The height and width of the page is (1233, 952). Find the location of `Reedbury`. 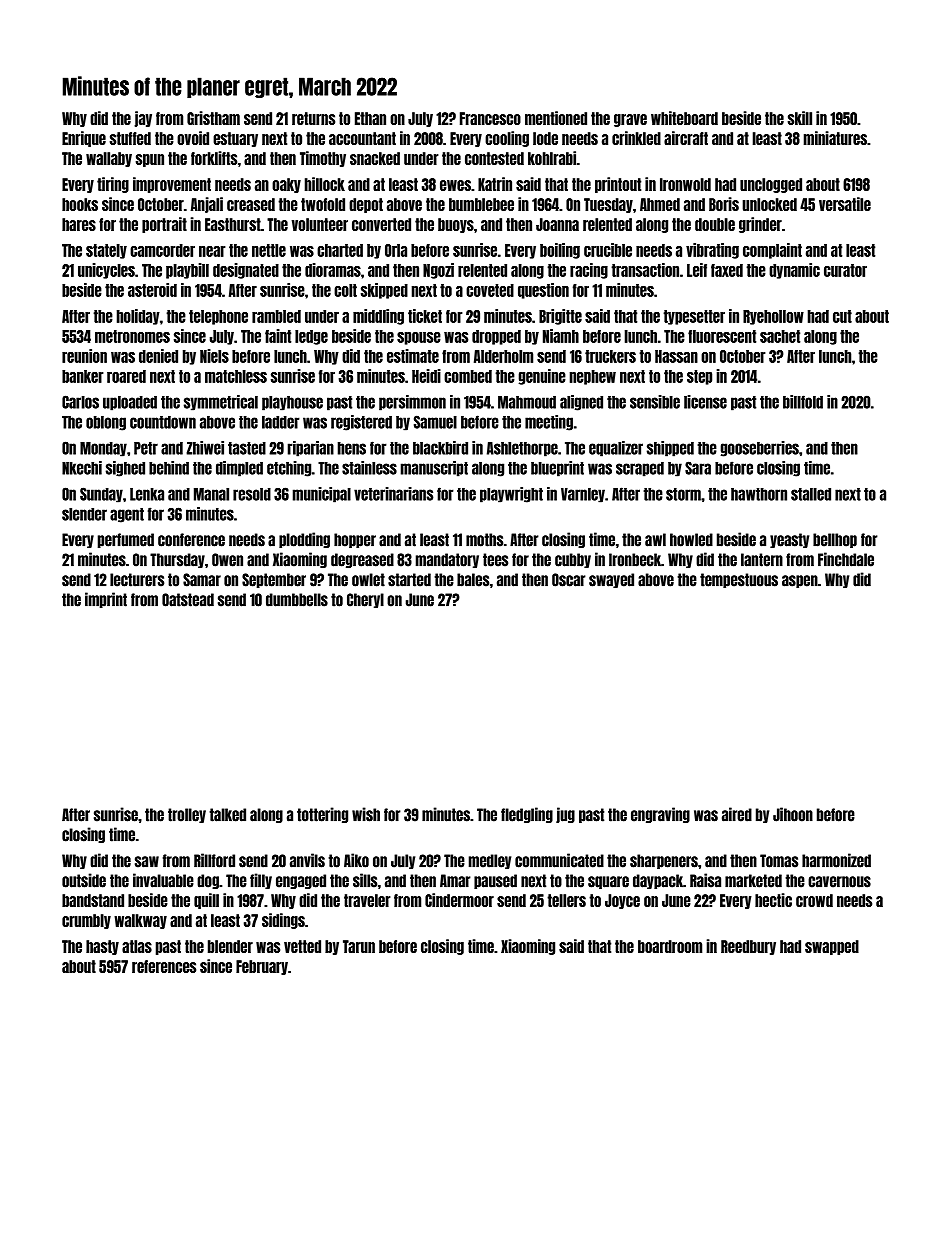

Reedbury is located at coordinates (748, 947).
